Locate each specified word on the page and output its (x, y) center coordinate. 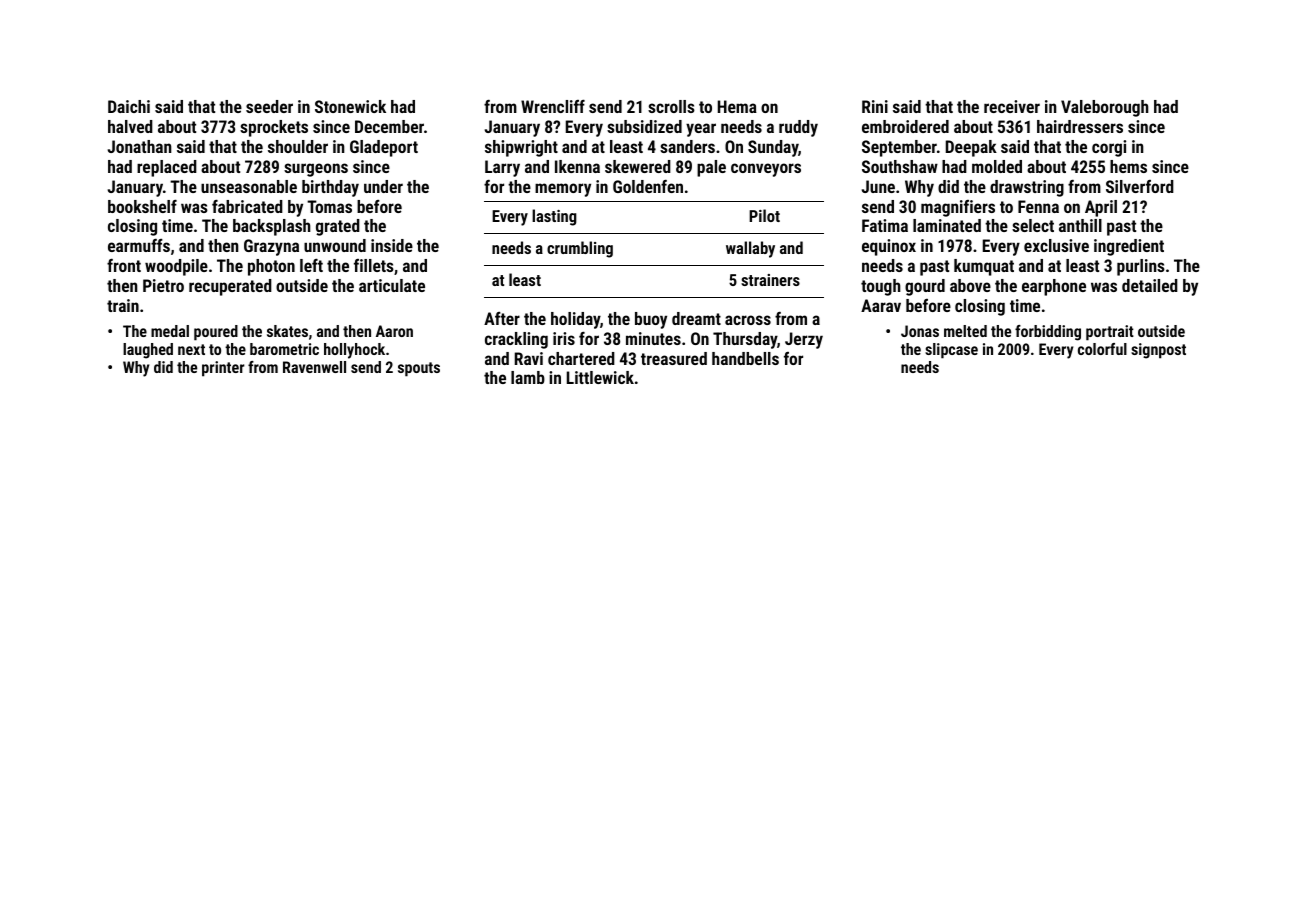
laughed (148, 351)
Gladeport (384, 148)
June (878, 186)
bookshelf (142, 206)
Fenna (1038, 206)
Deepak (971, 148)
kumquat (984, 267)
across (748, 320)
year (701, 130)
